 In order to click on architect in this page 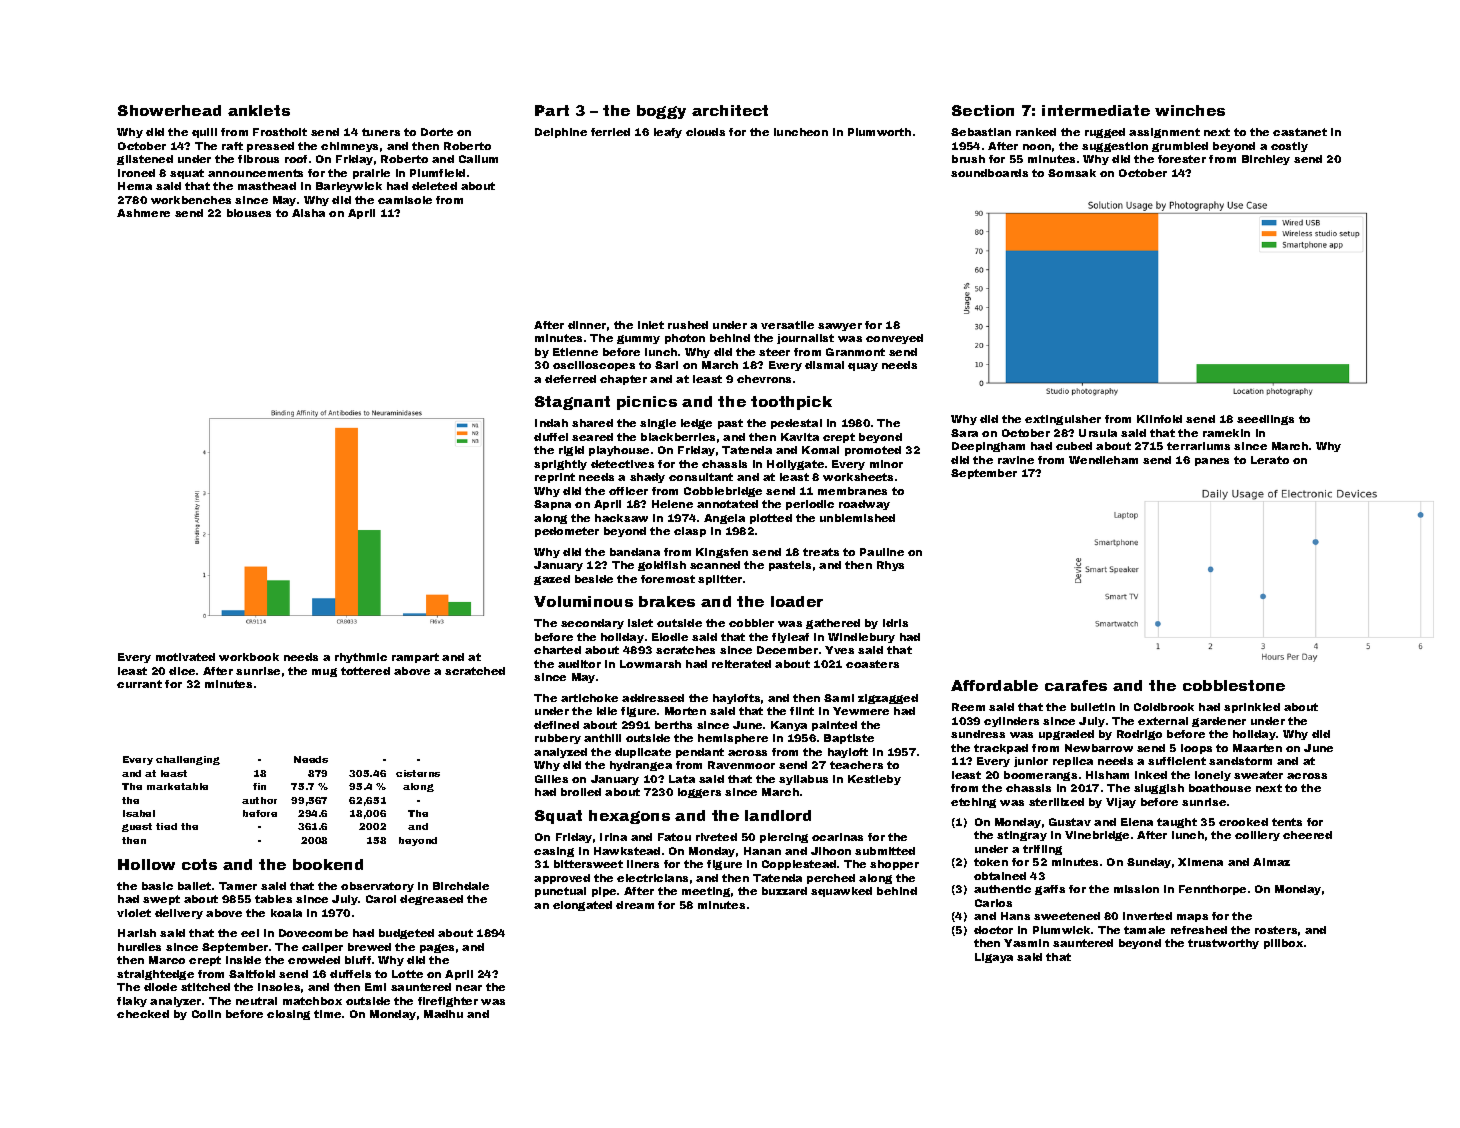, I will do `click(730, 110)`.
